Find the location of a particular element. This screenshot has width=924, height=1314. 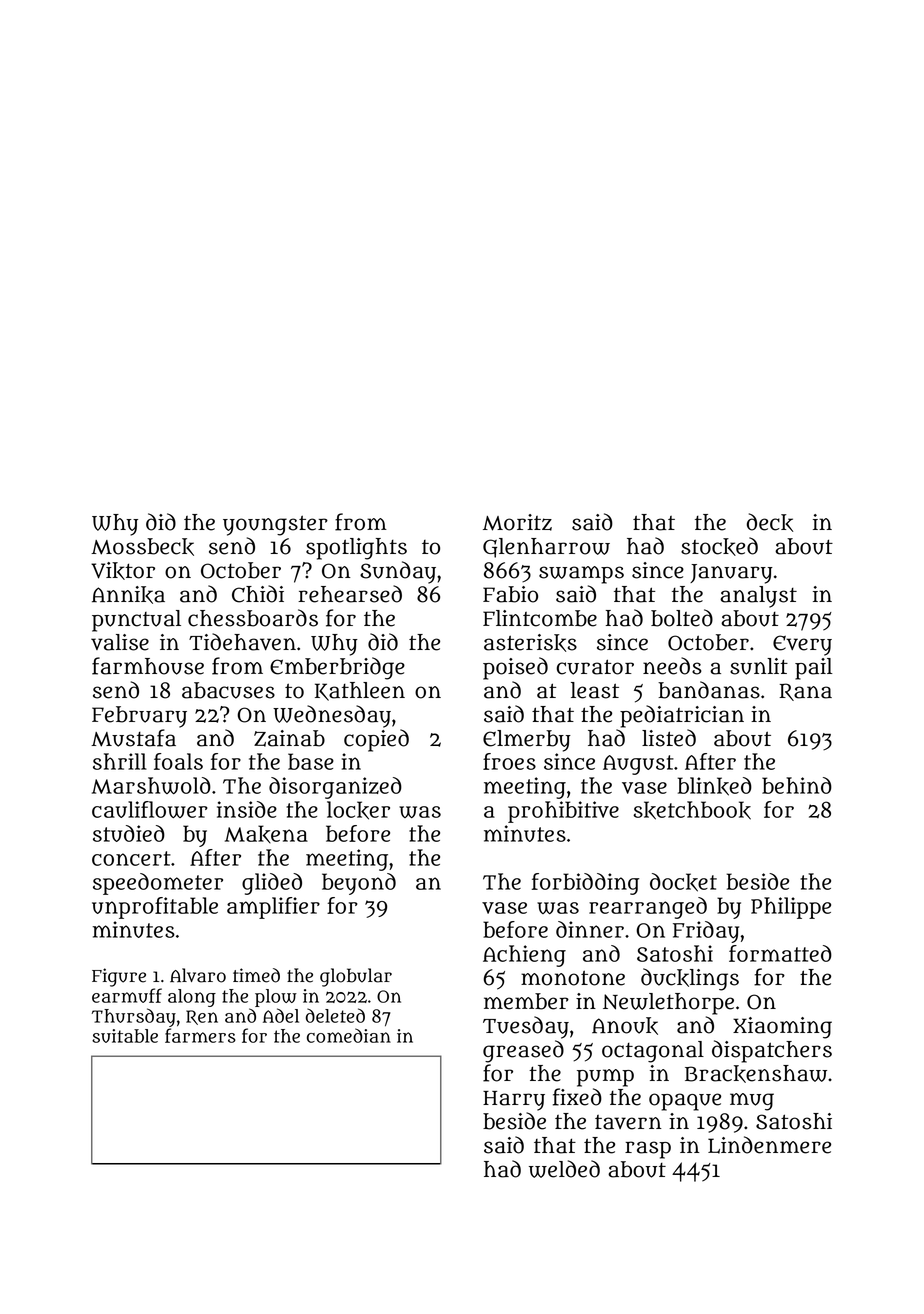

comedian is located at coordinates (349, 1035).
